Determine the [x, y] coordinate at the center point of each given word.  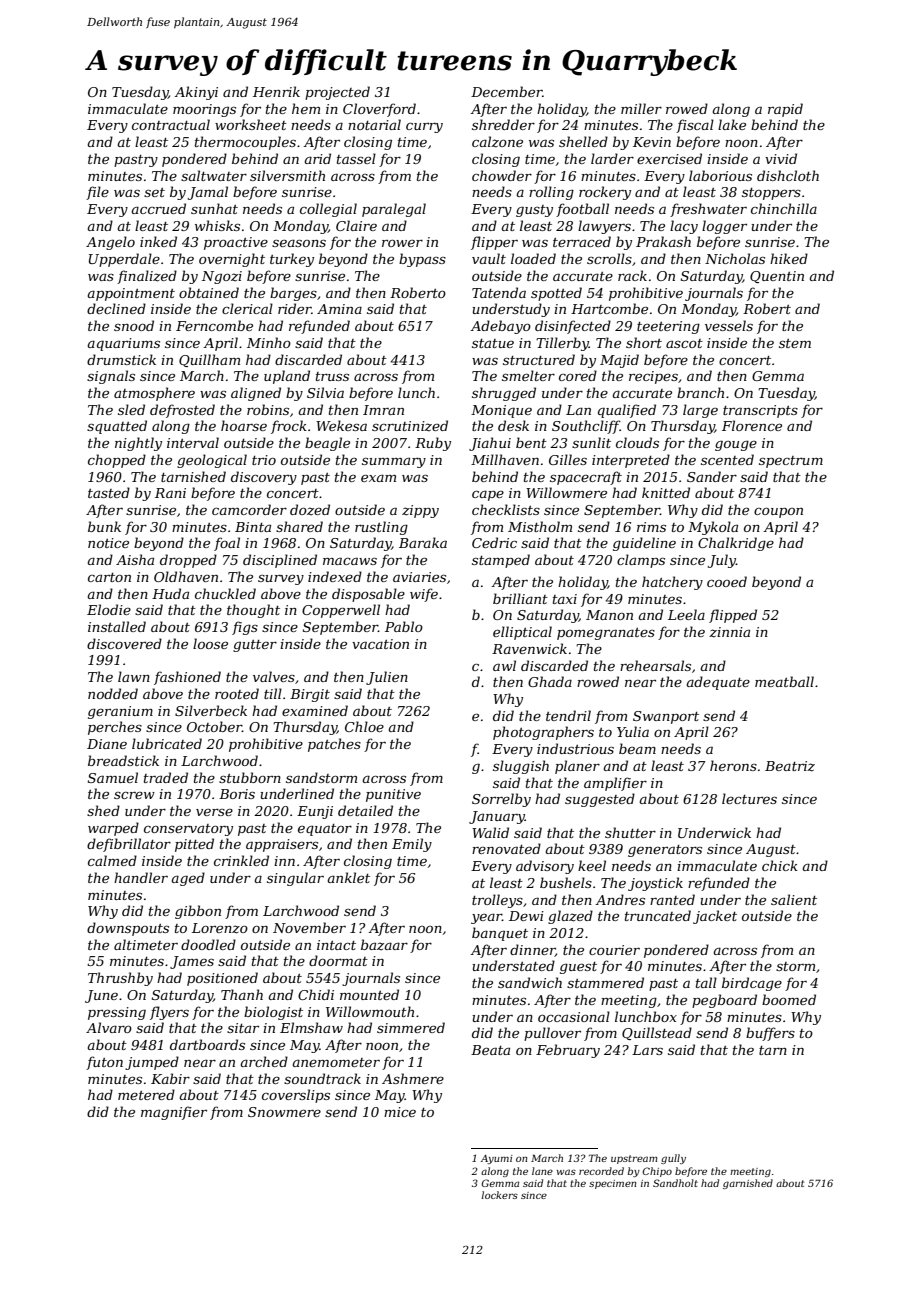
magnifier [174, 1113]
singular [295, 879]
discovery [264, 478]
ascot [684, 343]
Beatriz [790, 766]
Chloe [364, 726]
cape [488, 495]
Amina [339, 309]
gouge [736, 445]
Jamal [208, 193]
